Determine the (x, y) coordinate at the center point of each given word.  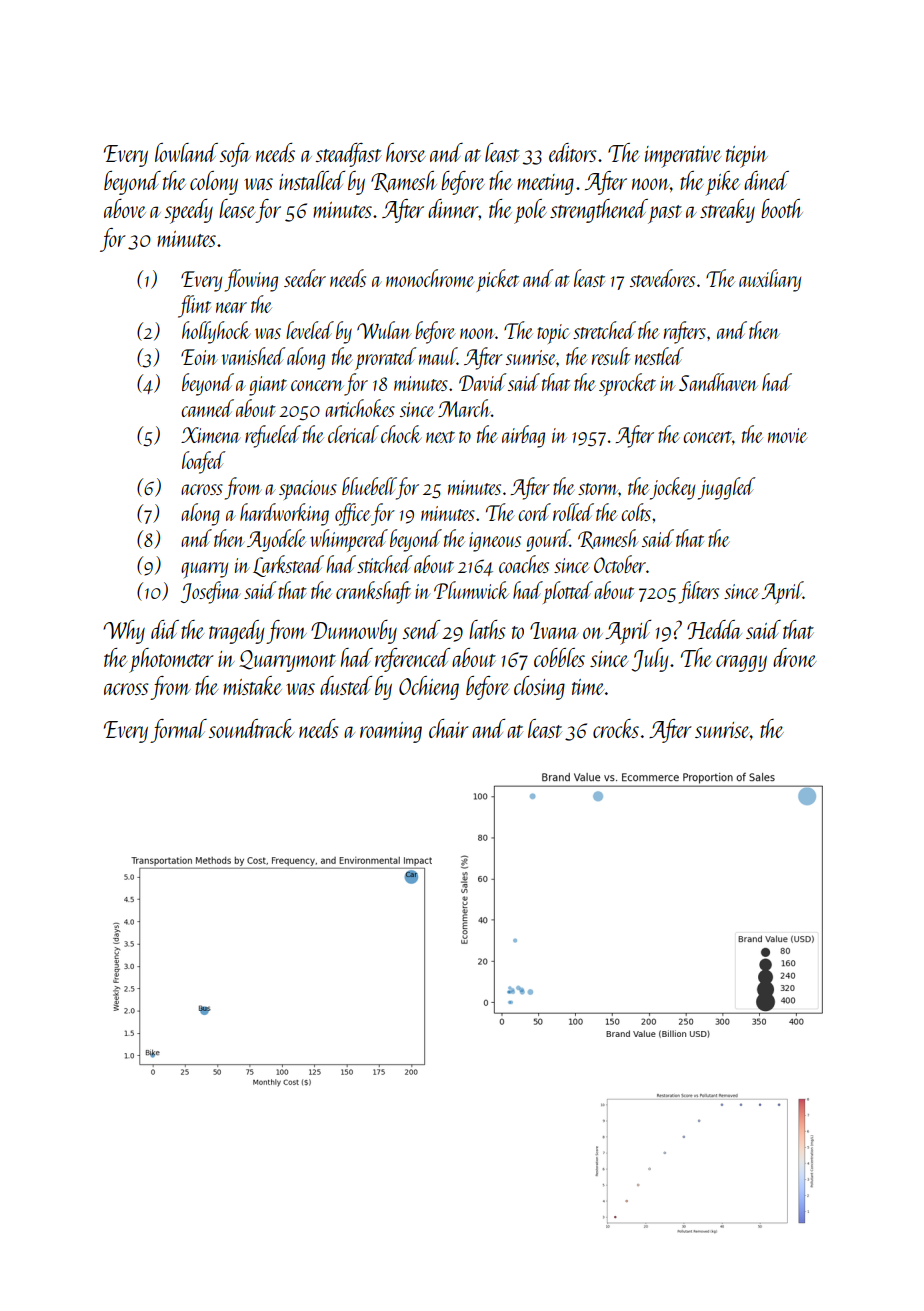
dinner (453, 208)
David (482, 382)
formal (178, 731)
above (125, 208)
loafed (203, 462)
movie (787, 435)
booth (782, 208)
